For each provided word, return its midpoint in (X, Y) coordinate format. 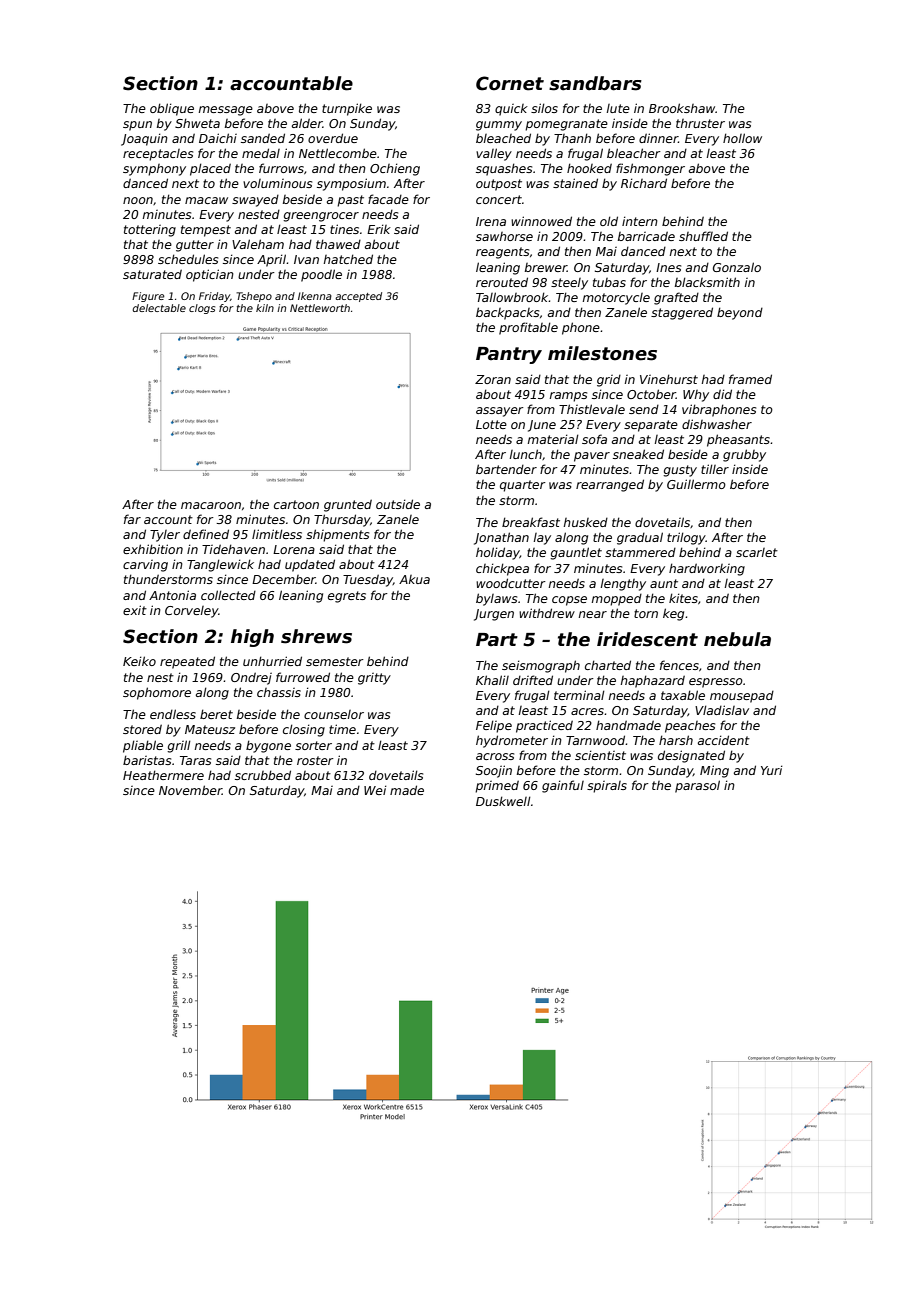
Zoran (493, 379)
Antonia (172, 595)
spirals (607, 787)
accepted (358, 297)
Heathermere (163, 775)
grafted (676, 298)
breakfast (531, 522)
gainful (563, 786)
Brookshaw (682, 108)
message (226, 111)
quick (511, 110)
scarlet (757, 552)
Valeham (258, 244)
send (644, 409)
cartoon (296, 504)
